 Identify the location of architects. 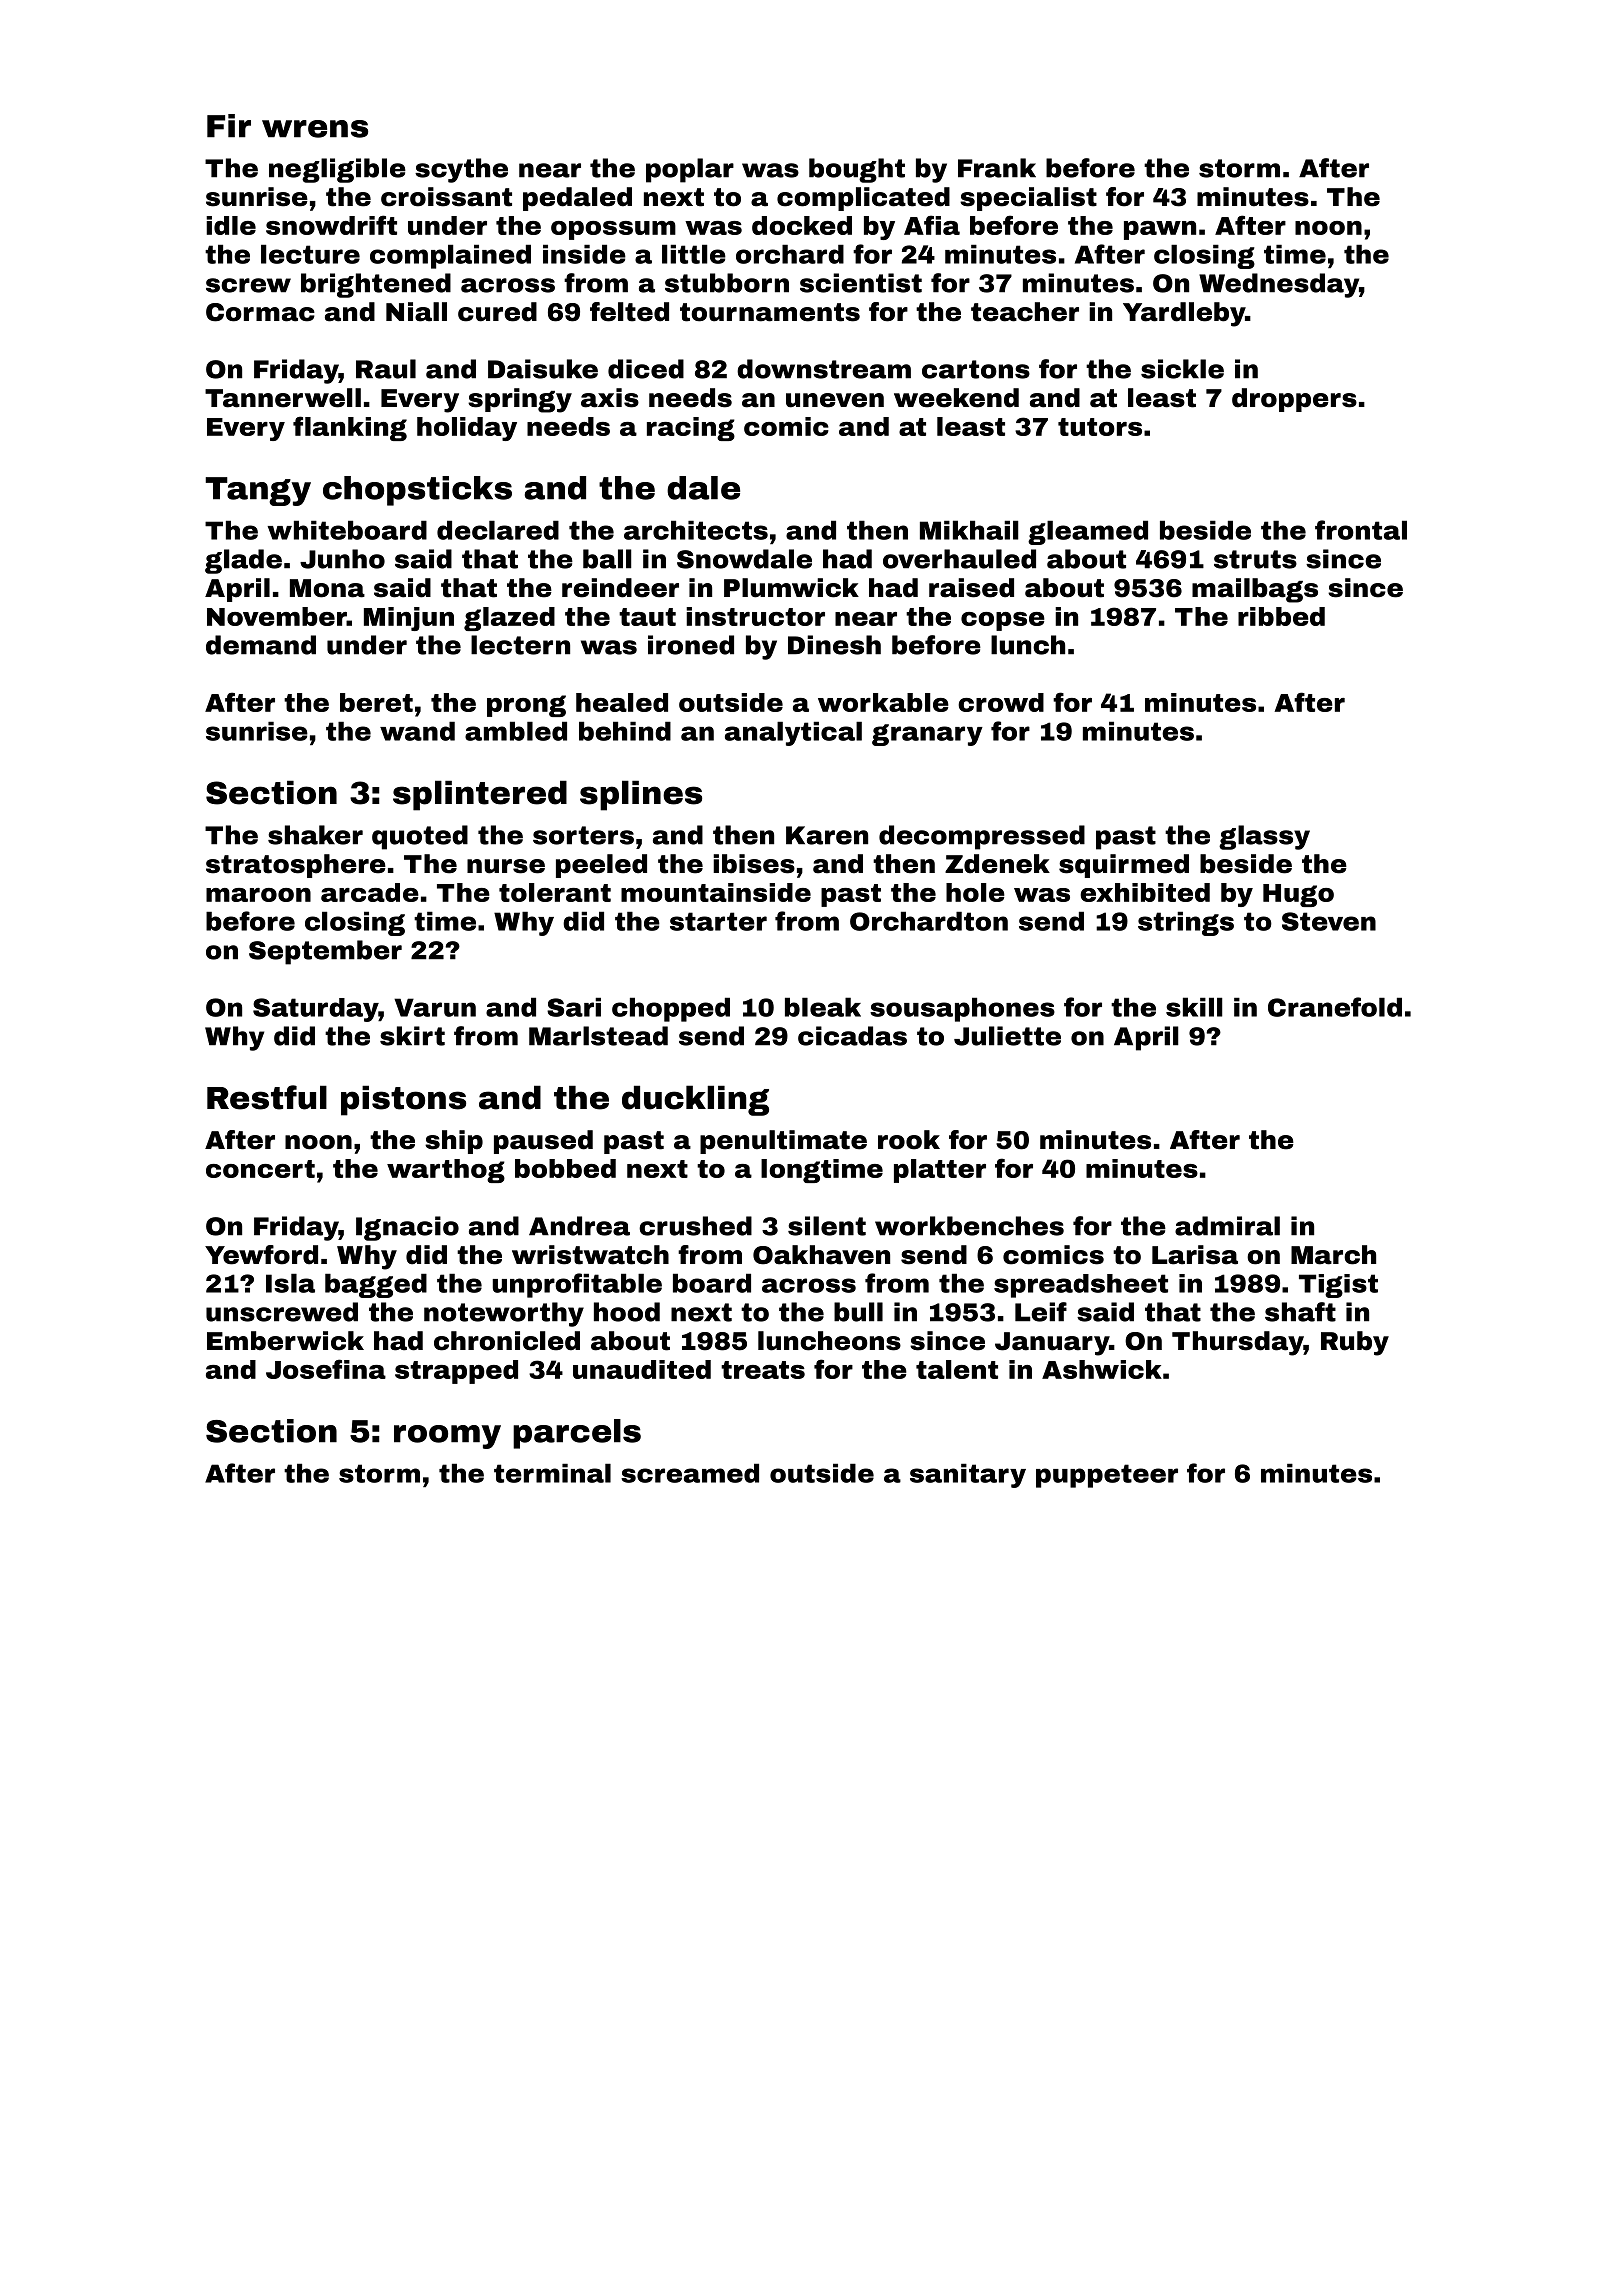
(696, 530).
